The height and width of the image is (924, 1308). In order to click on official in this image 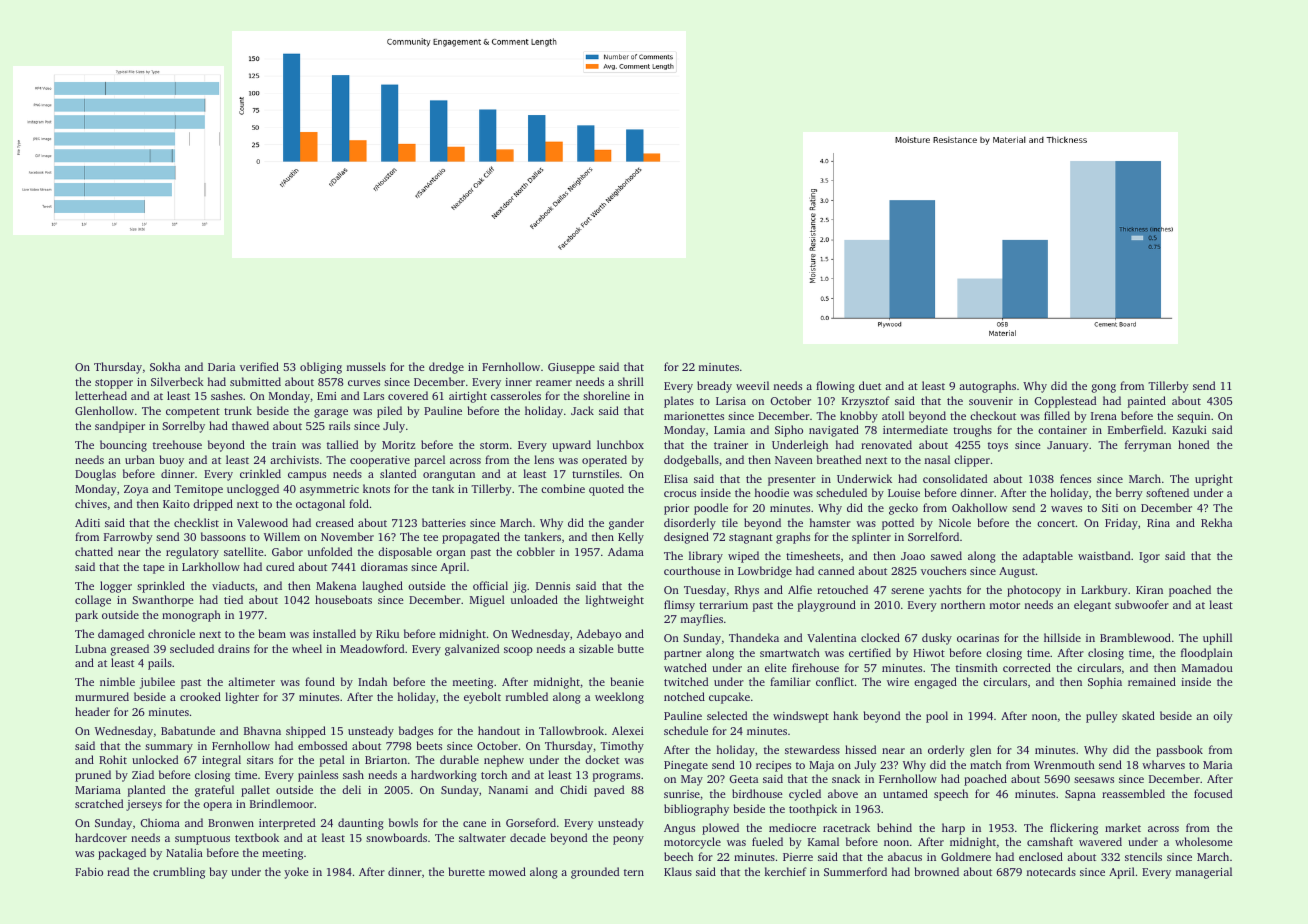, I will do `click(490, 585)`.
